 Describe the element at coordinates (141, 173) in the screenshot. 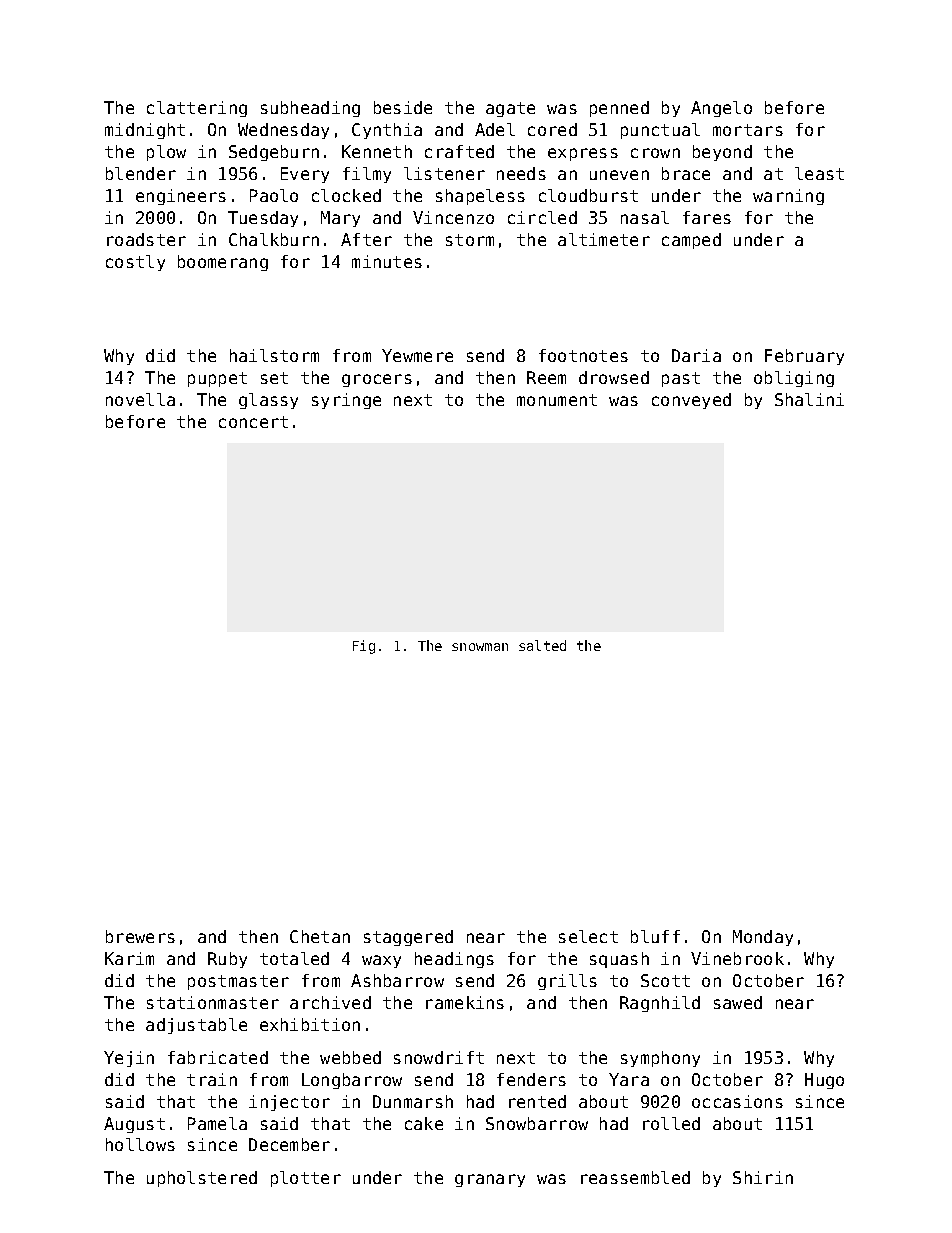

I see `blender` at that location.
